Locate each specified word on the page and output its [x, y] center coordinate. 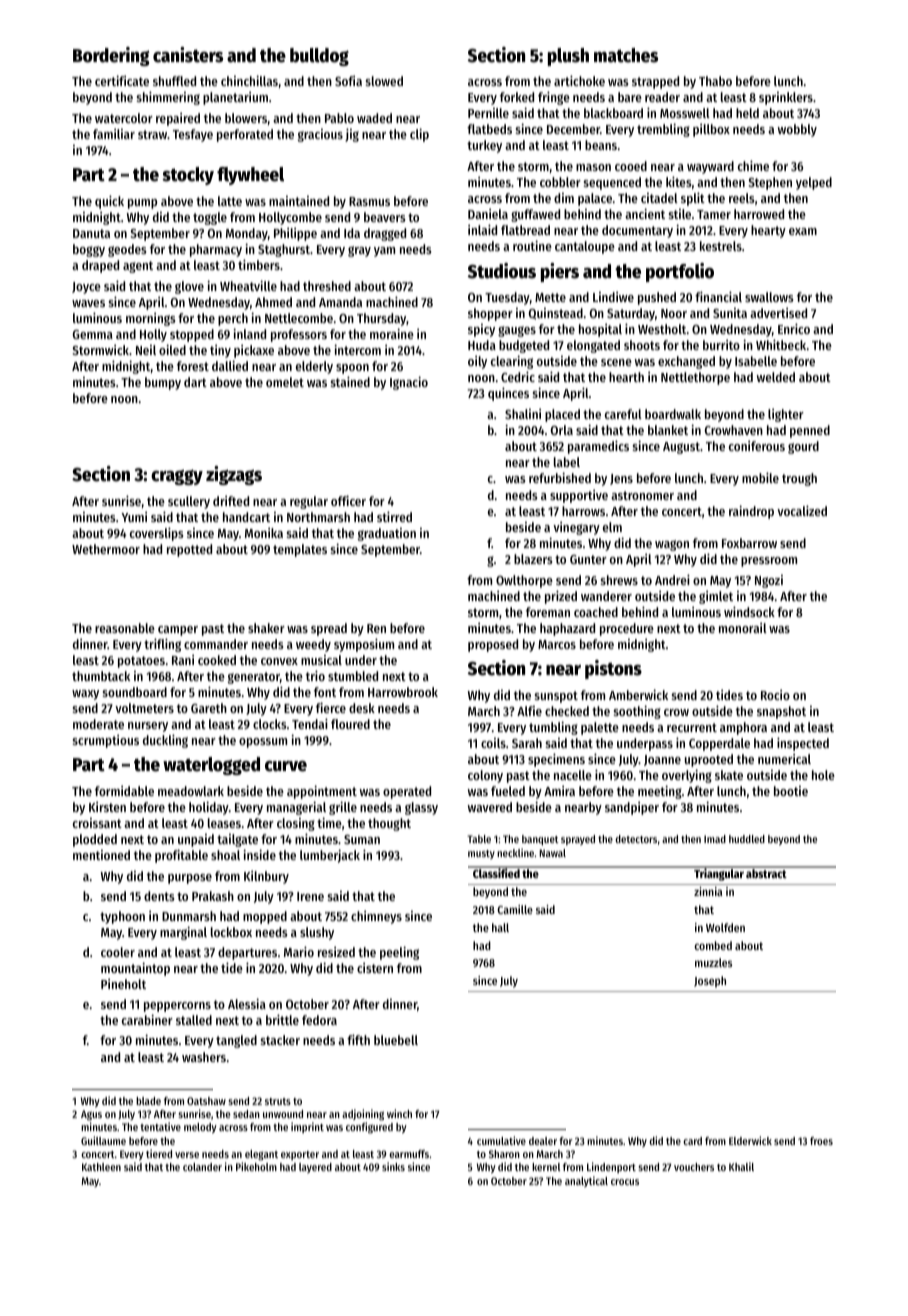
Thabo [715, 81]
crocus [625, 1182]
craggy [177, 477]
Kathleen [101, 1167]
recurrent [692, 727]
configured [369, 1128]
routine [532, 245]
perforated [245, 135]
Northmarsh [318, 517]
